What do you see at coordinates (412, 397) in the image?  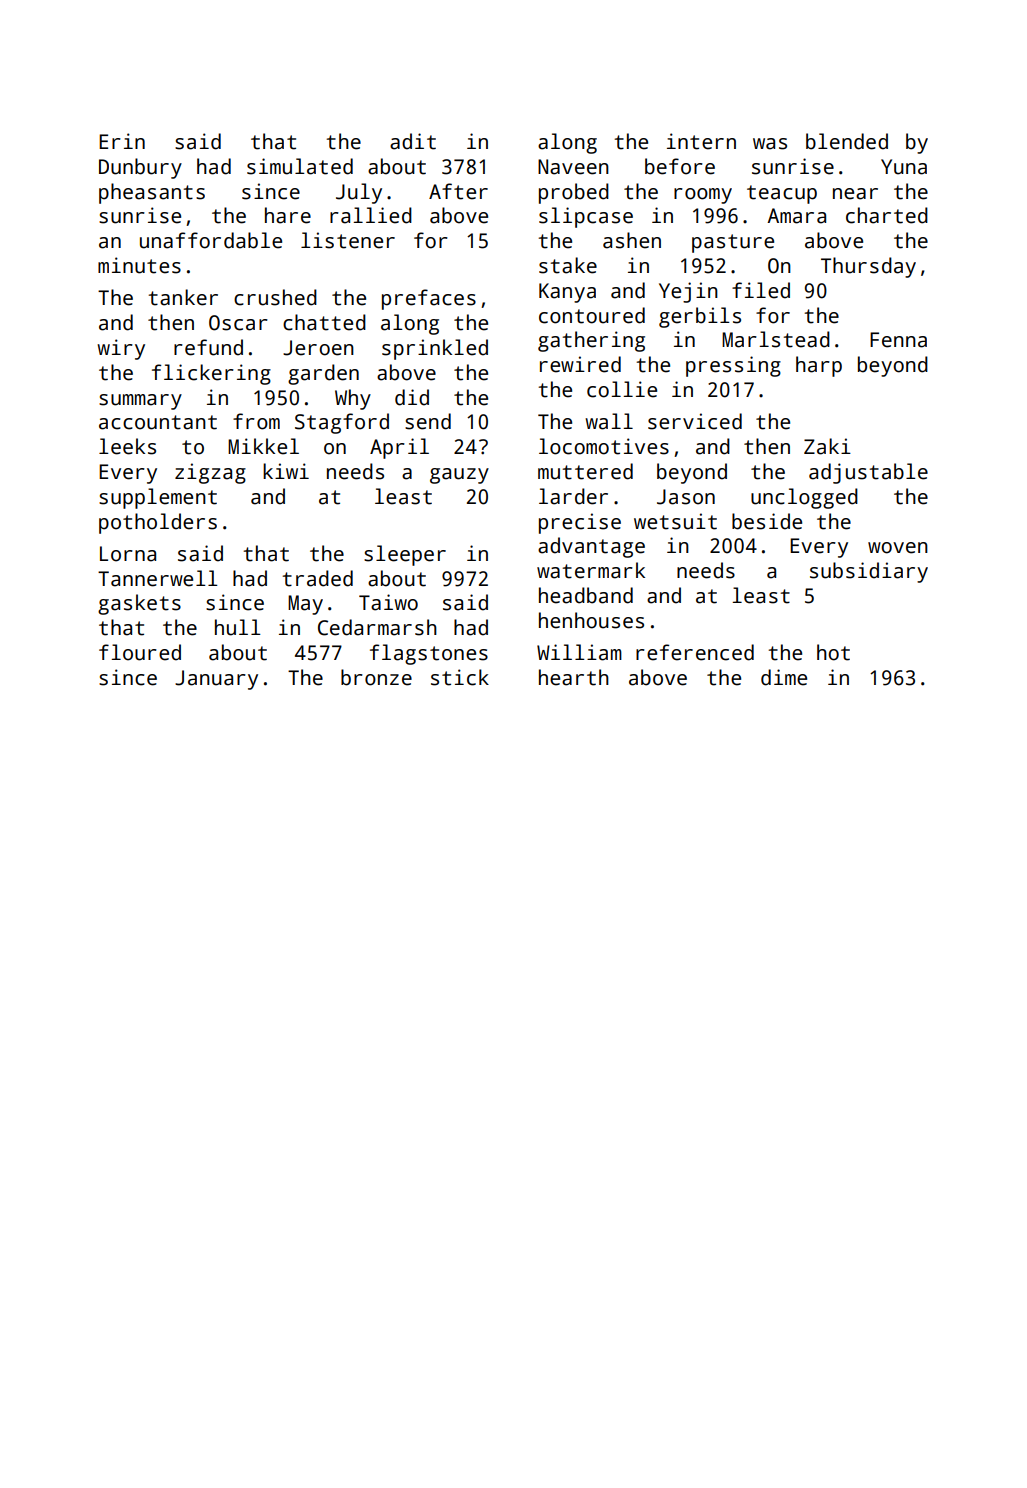 I see `did` at bounding box center [412, 397].
